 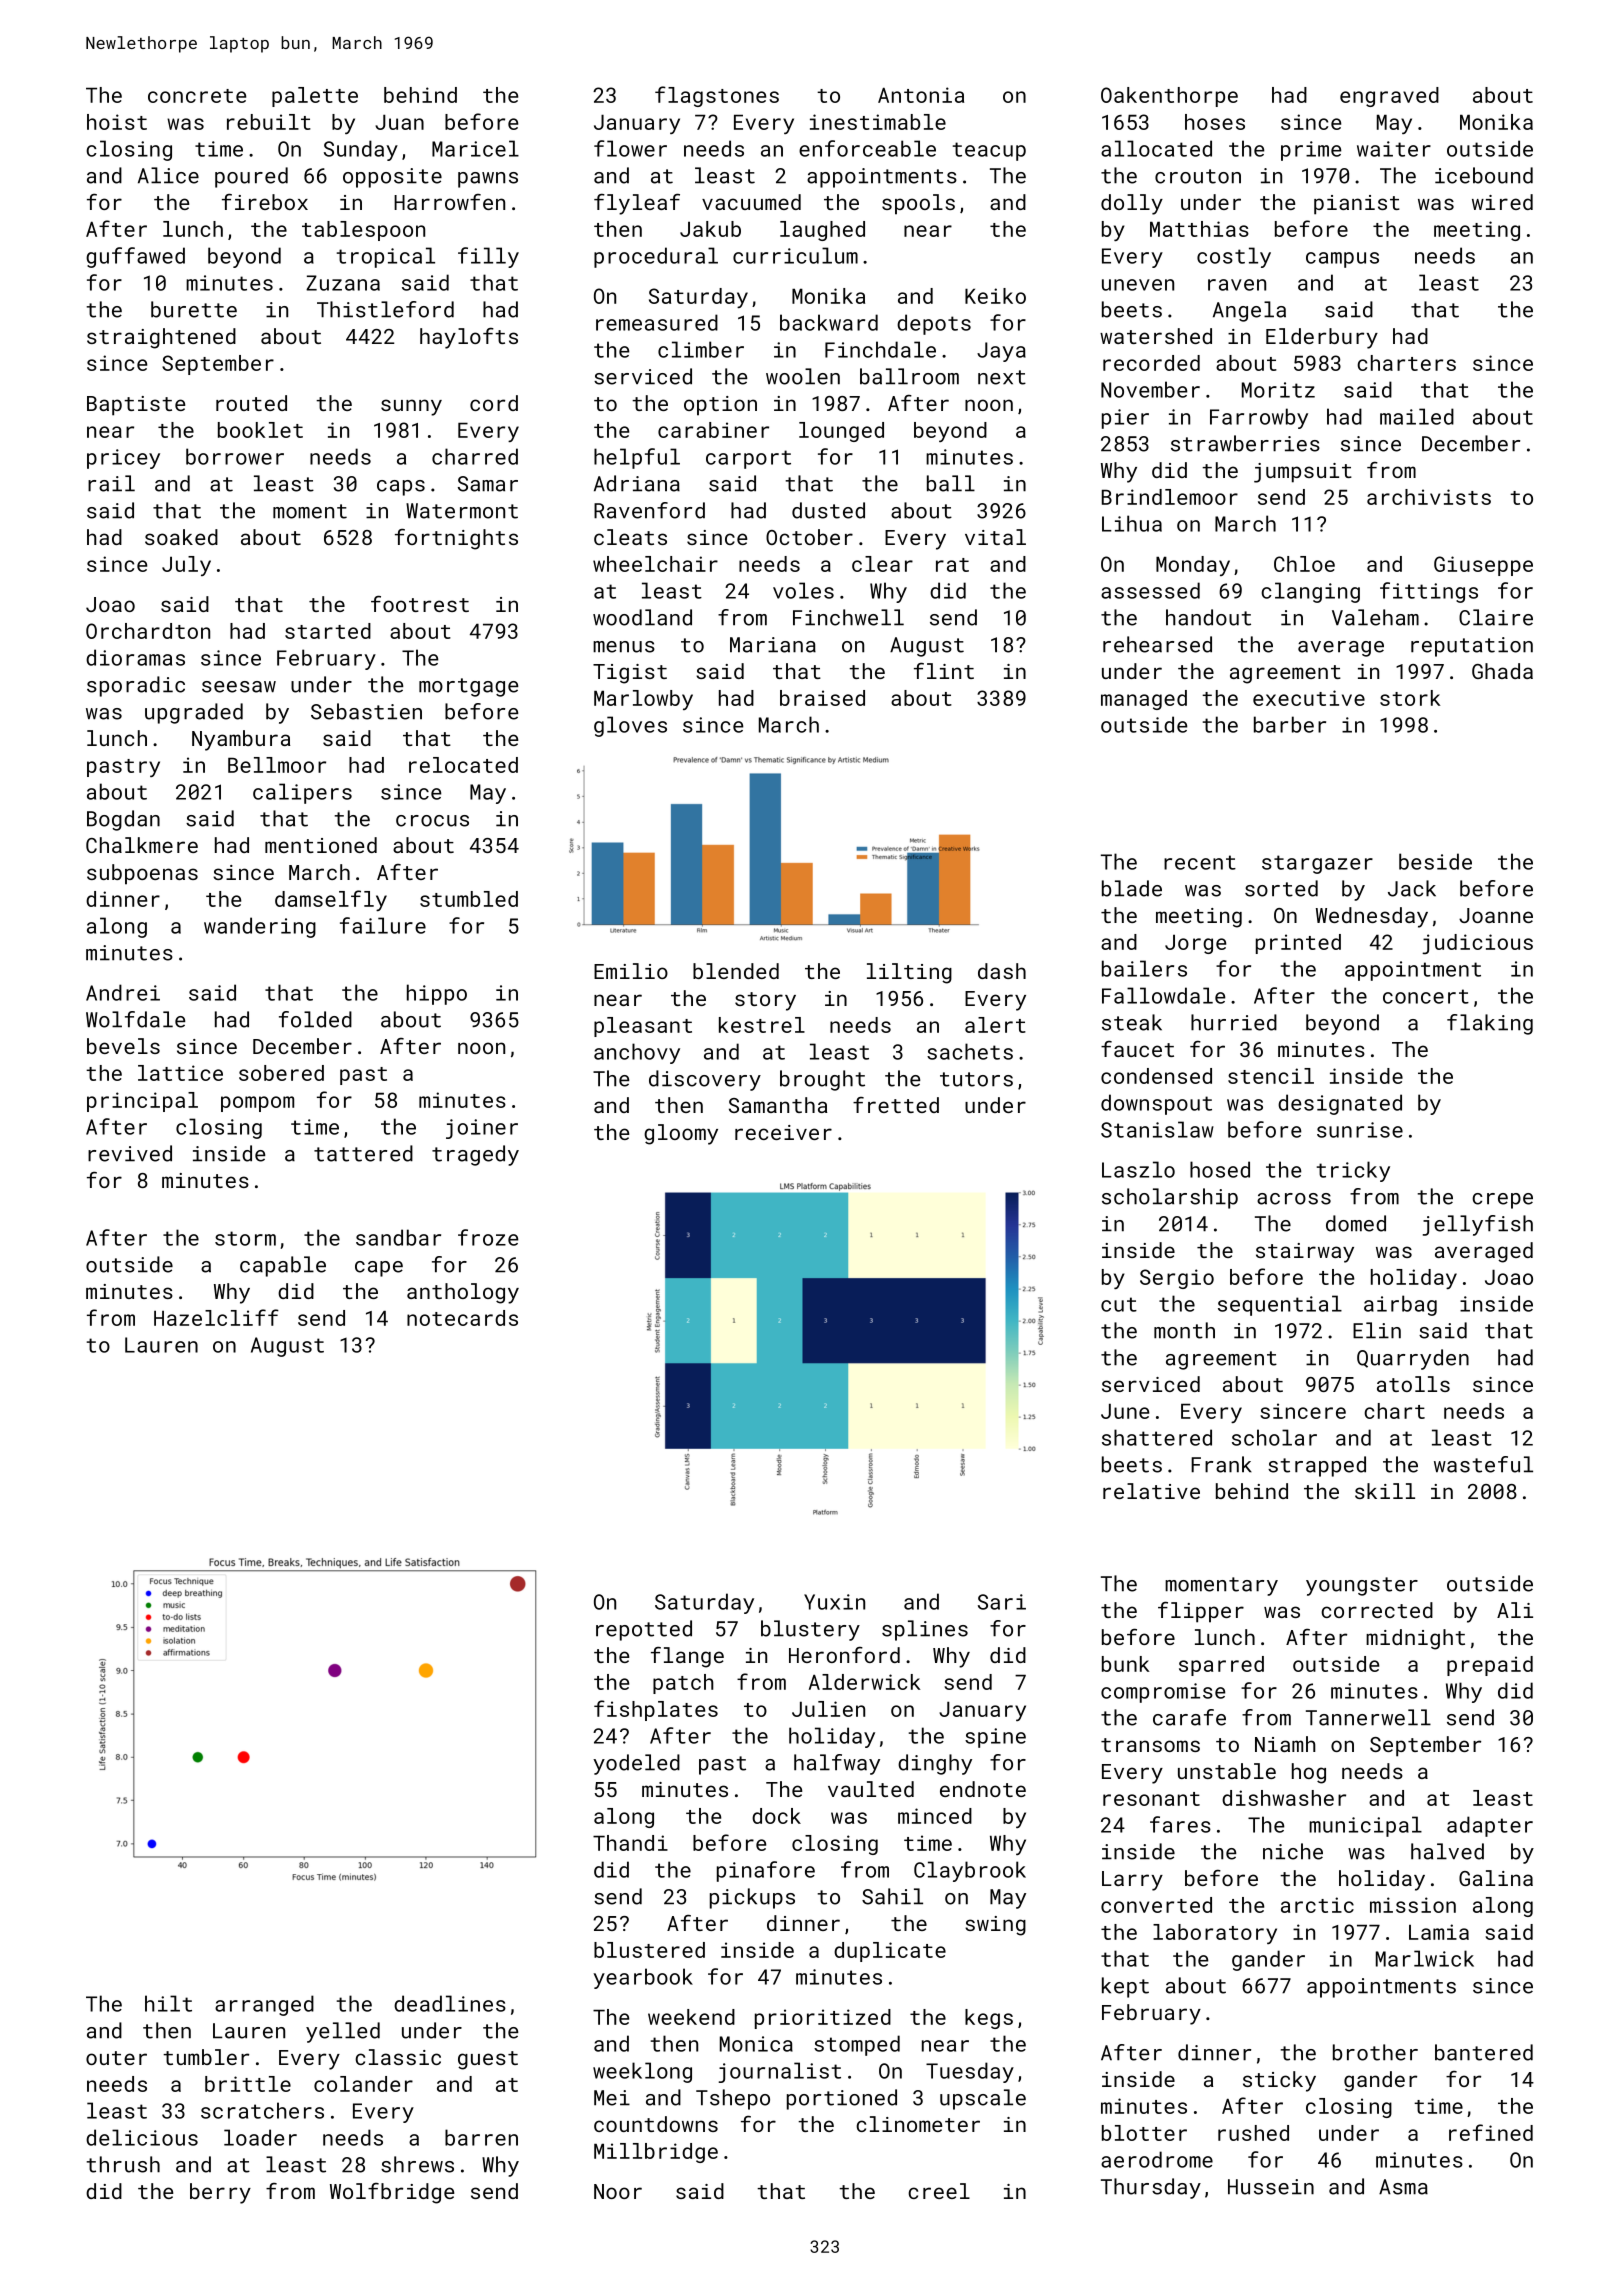 What do you see at coordinates (1169, 97) in the screenshot?
I see `Oakenthorpe` at bounding box center [1169, 97].
